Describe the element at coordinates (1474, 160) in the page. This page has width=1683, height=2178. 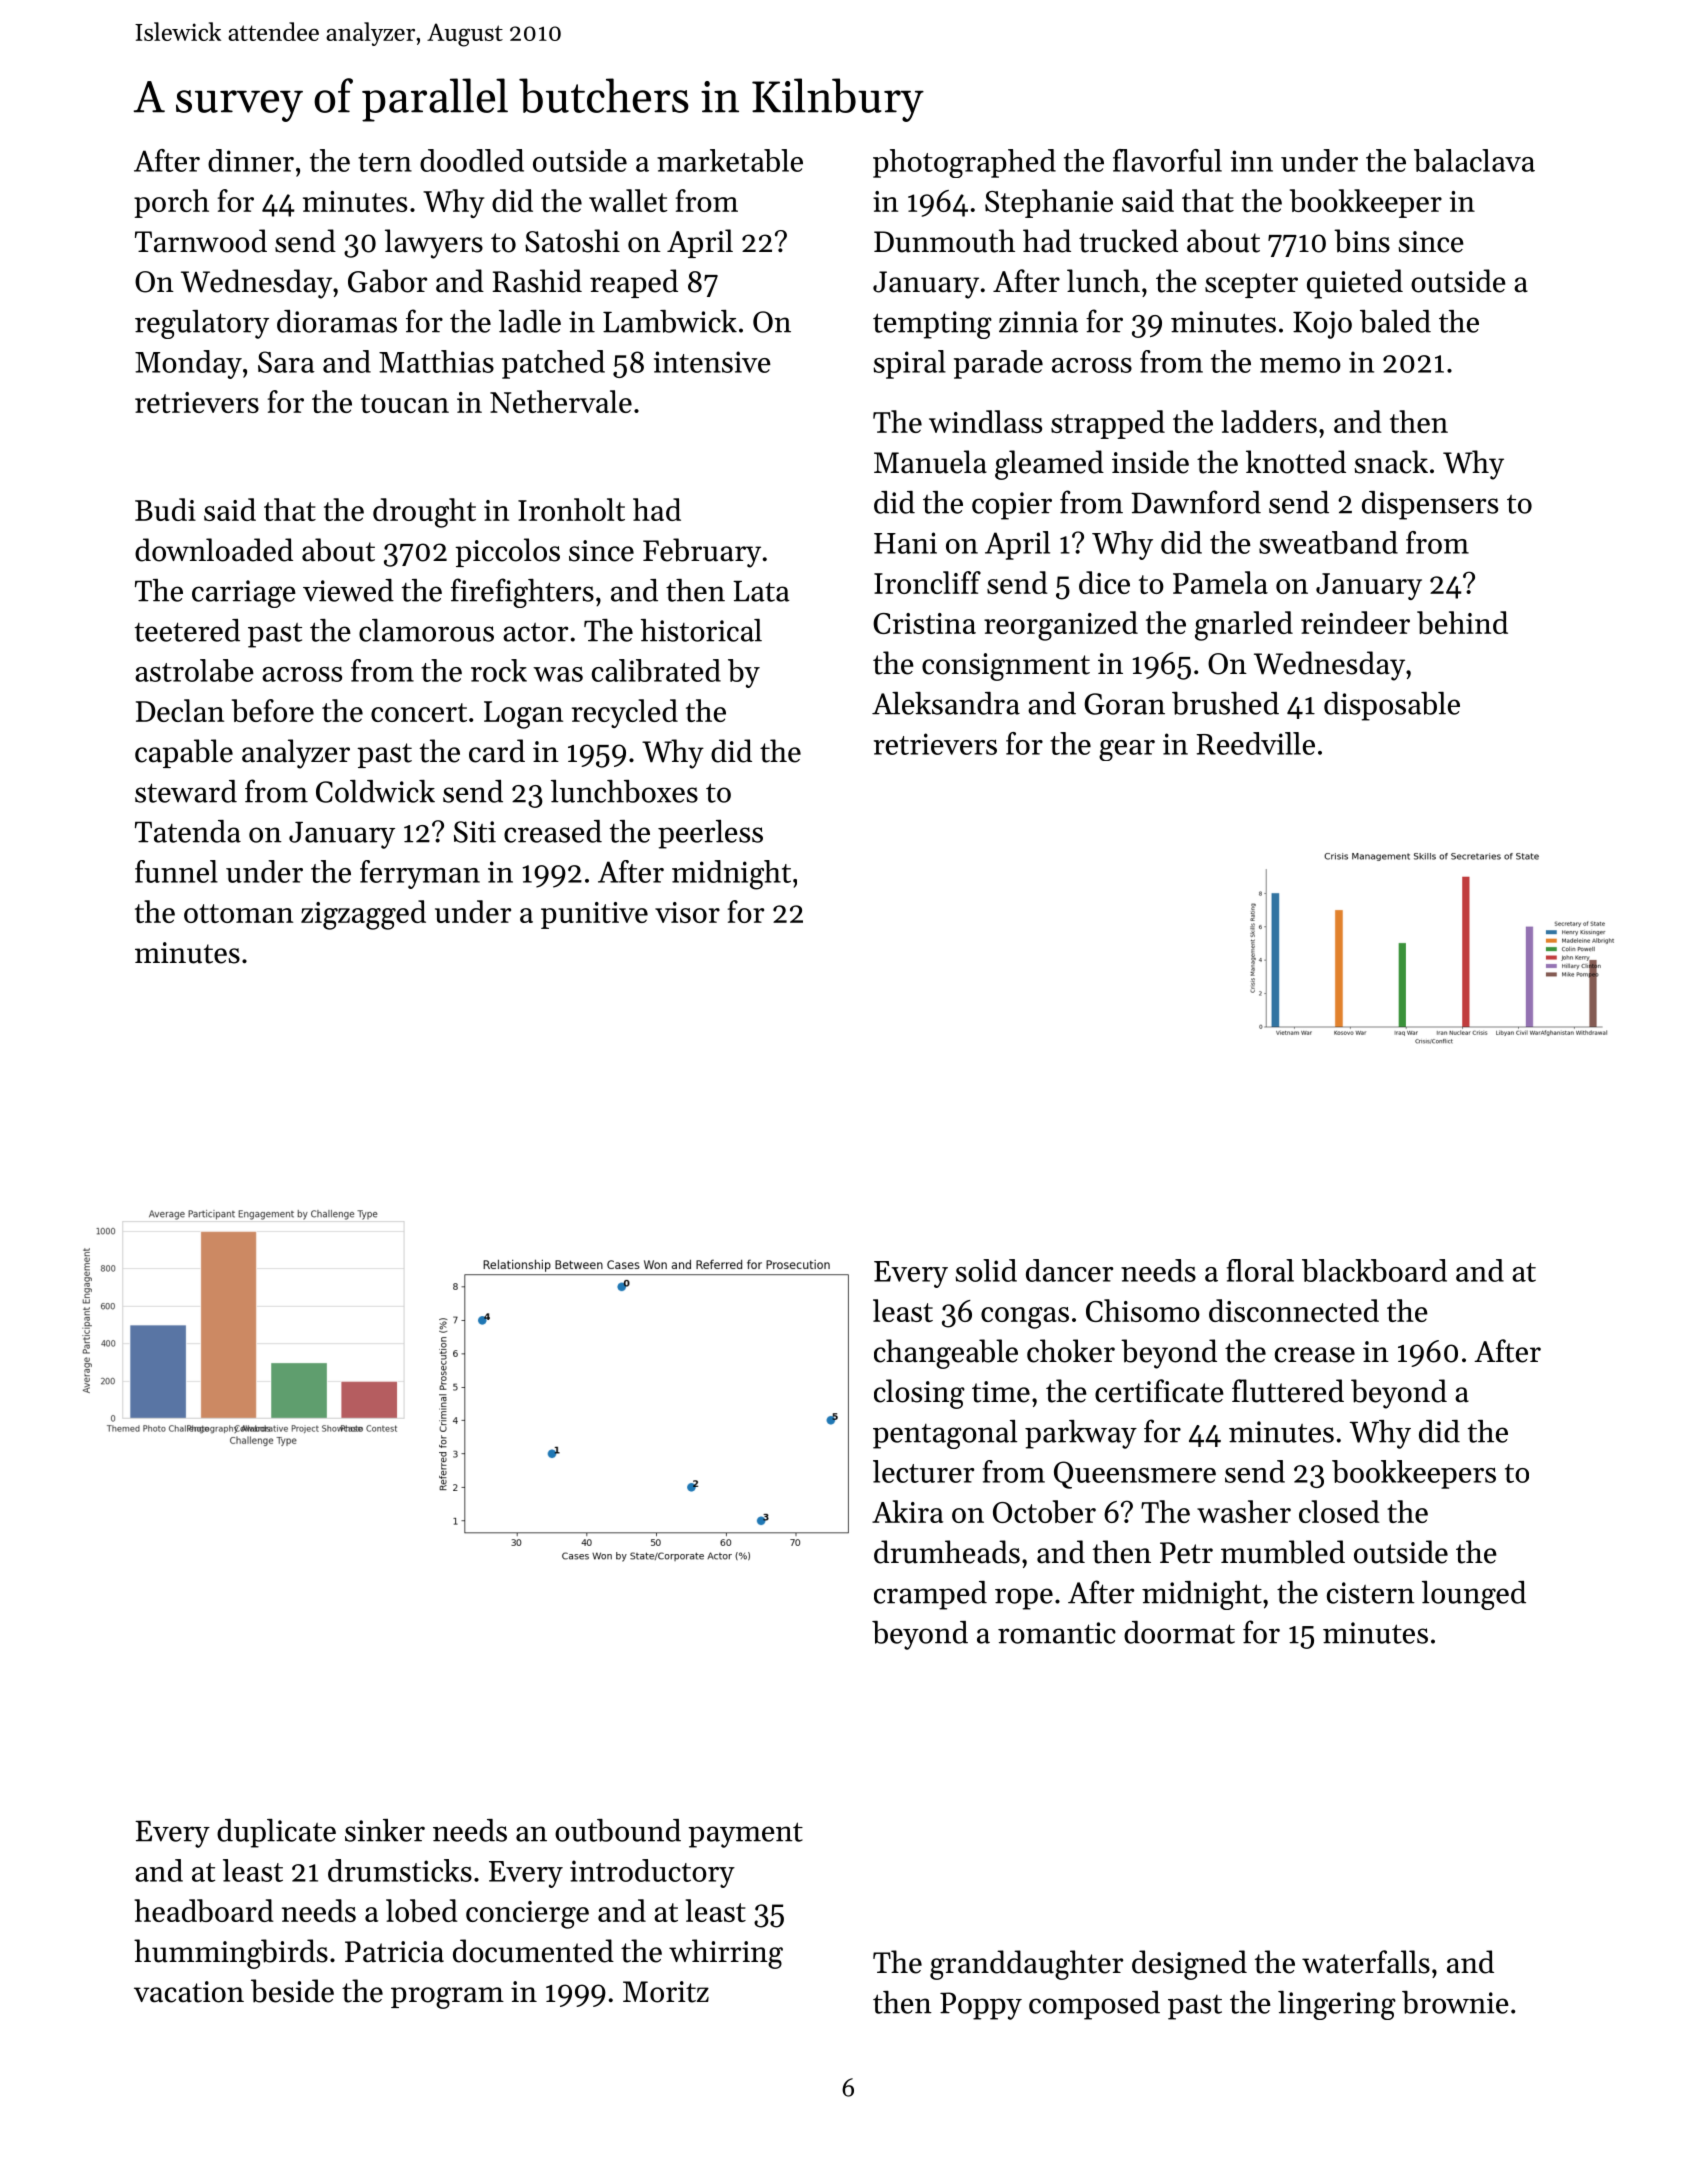
I see `balaclava` at that location.
